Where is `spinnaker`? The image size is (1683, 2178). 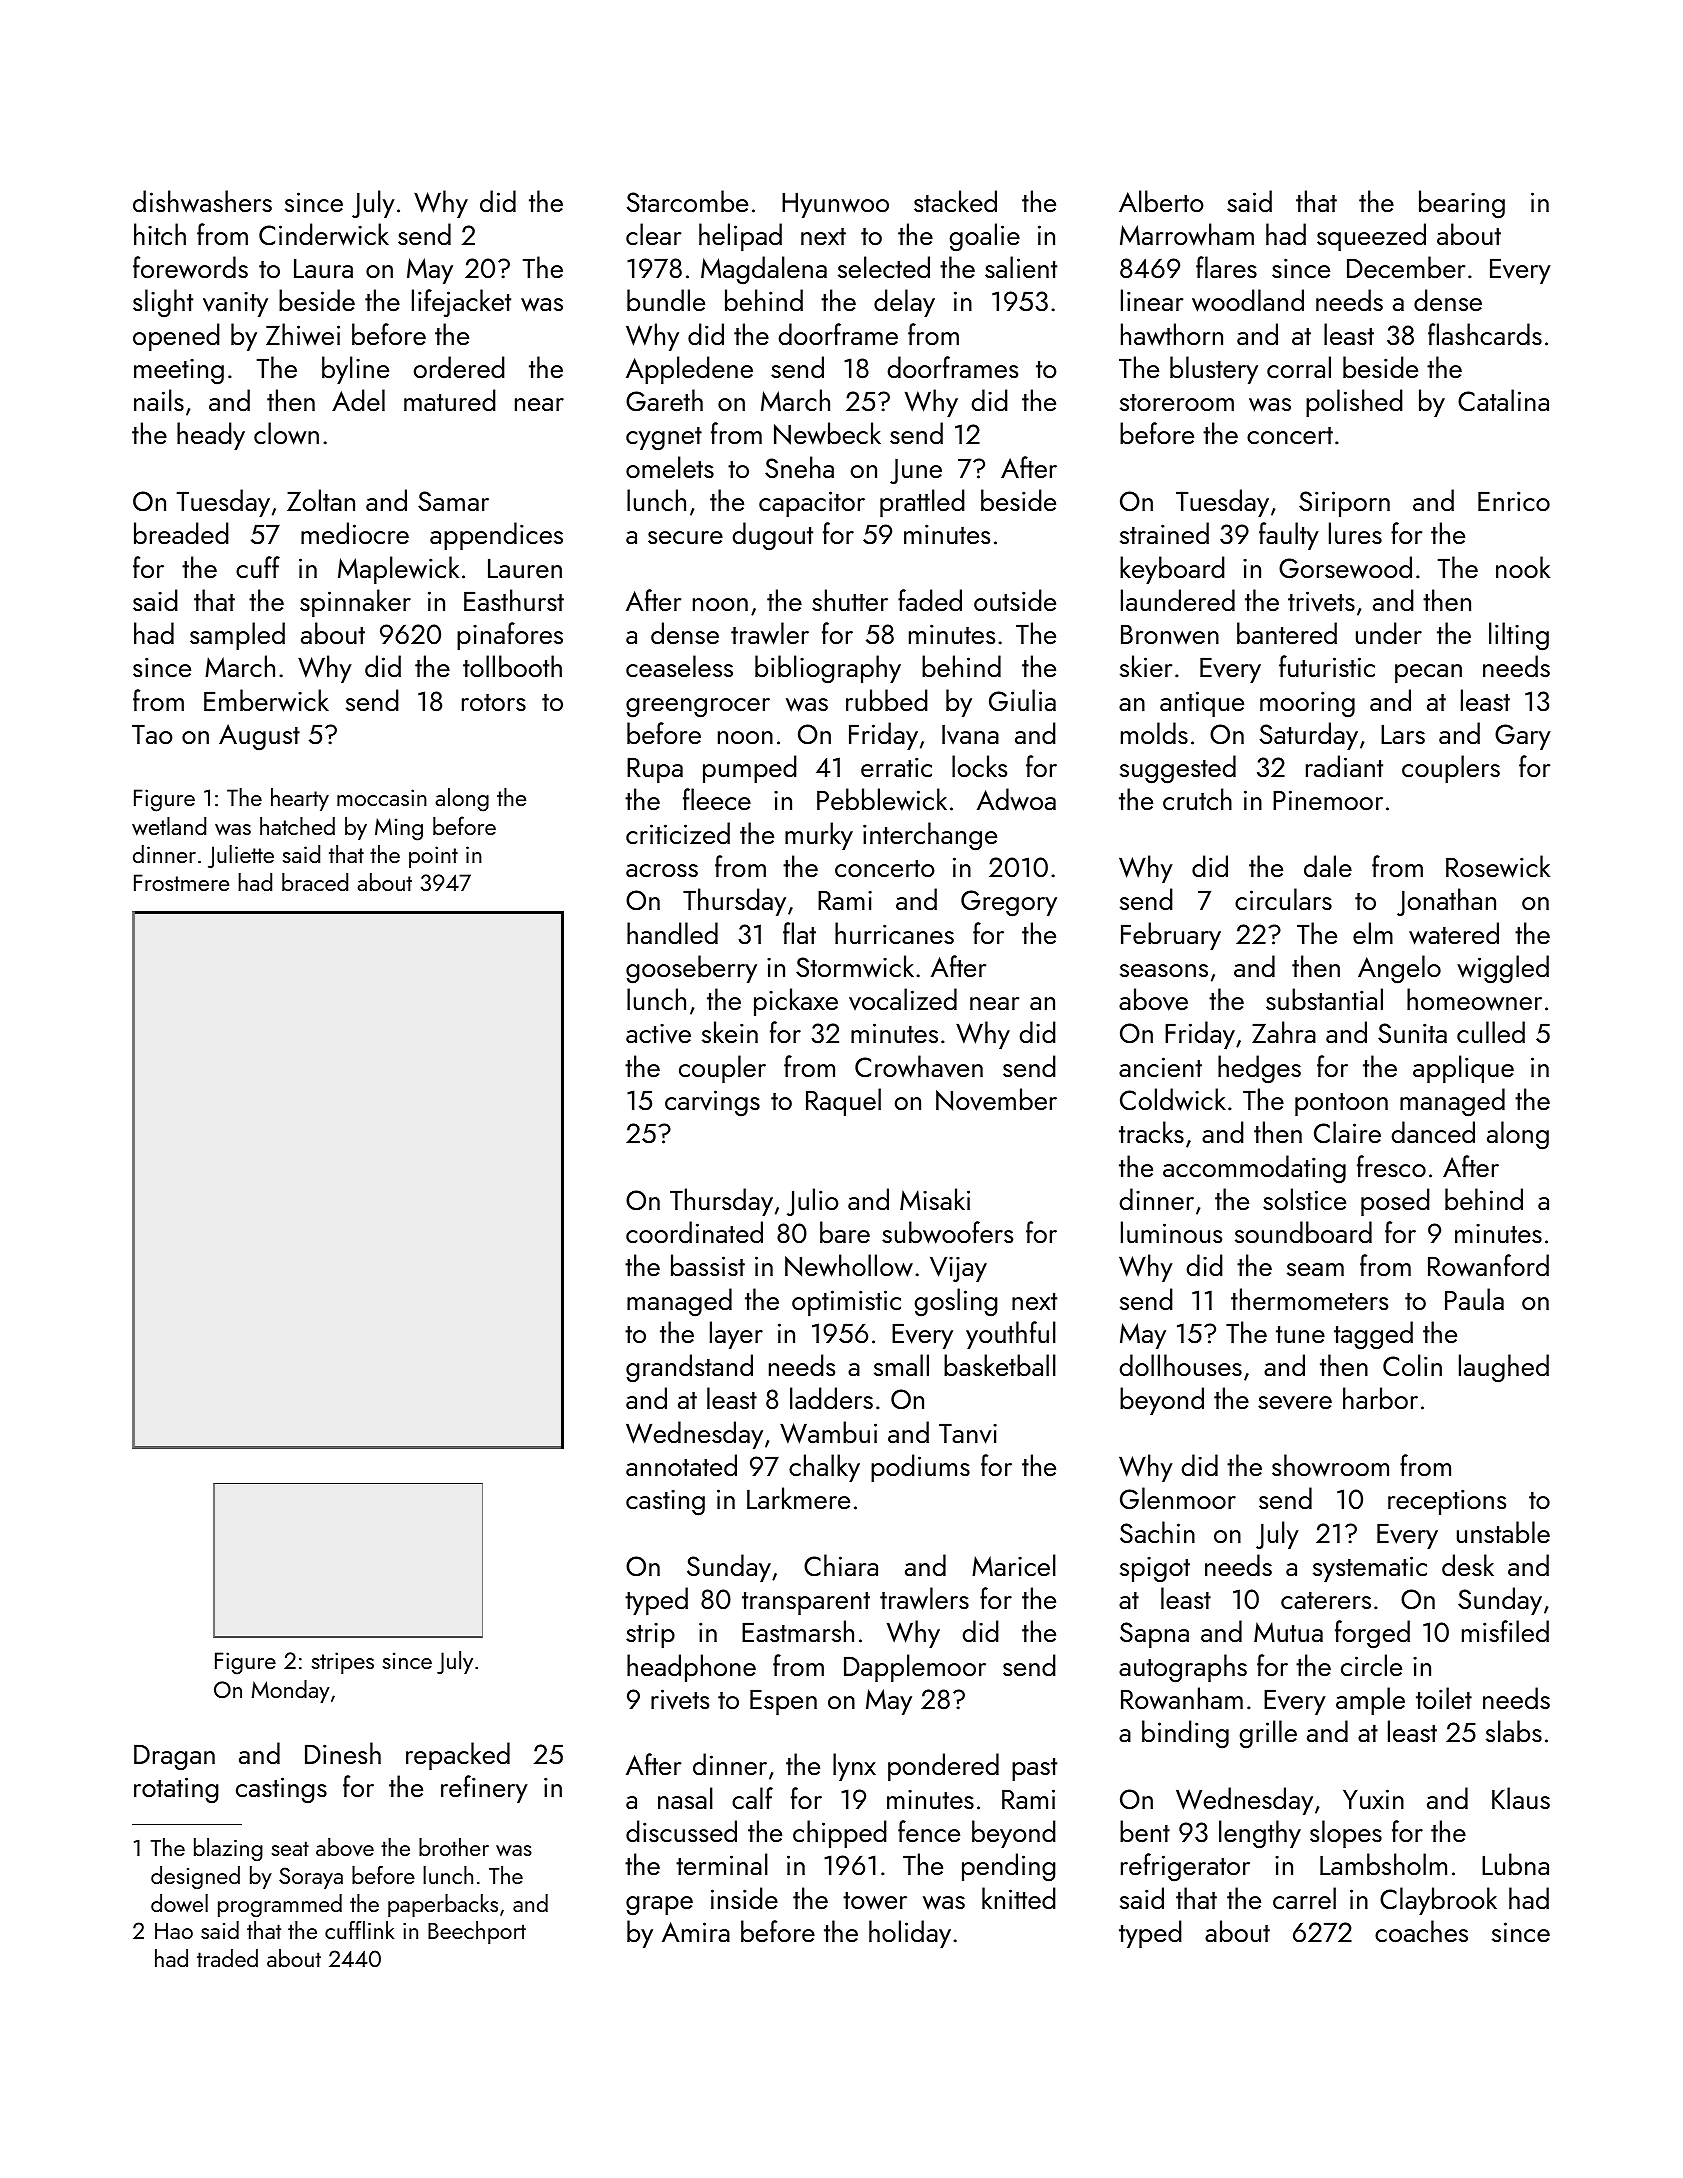
spinnaker is located at coordinates (355, 603).
